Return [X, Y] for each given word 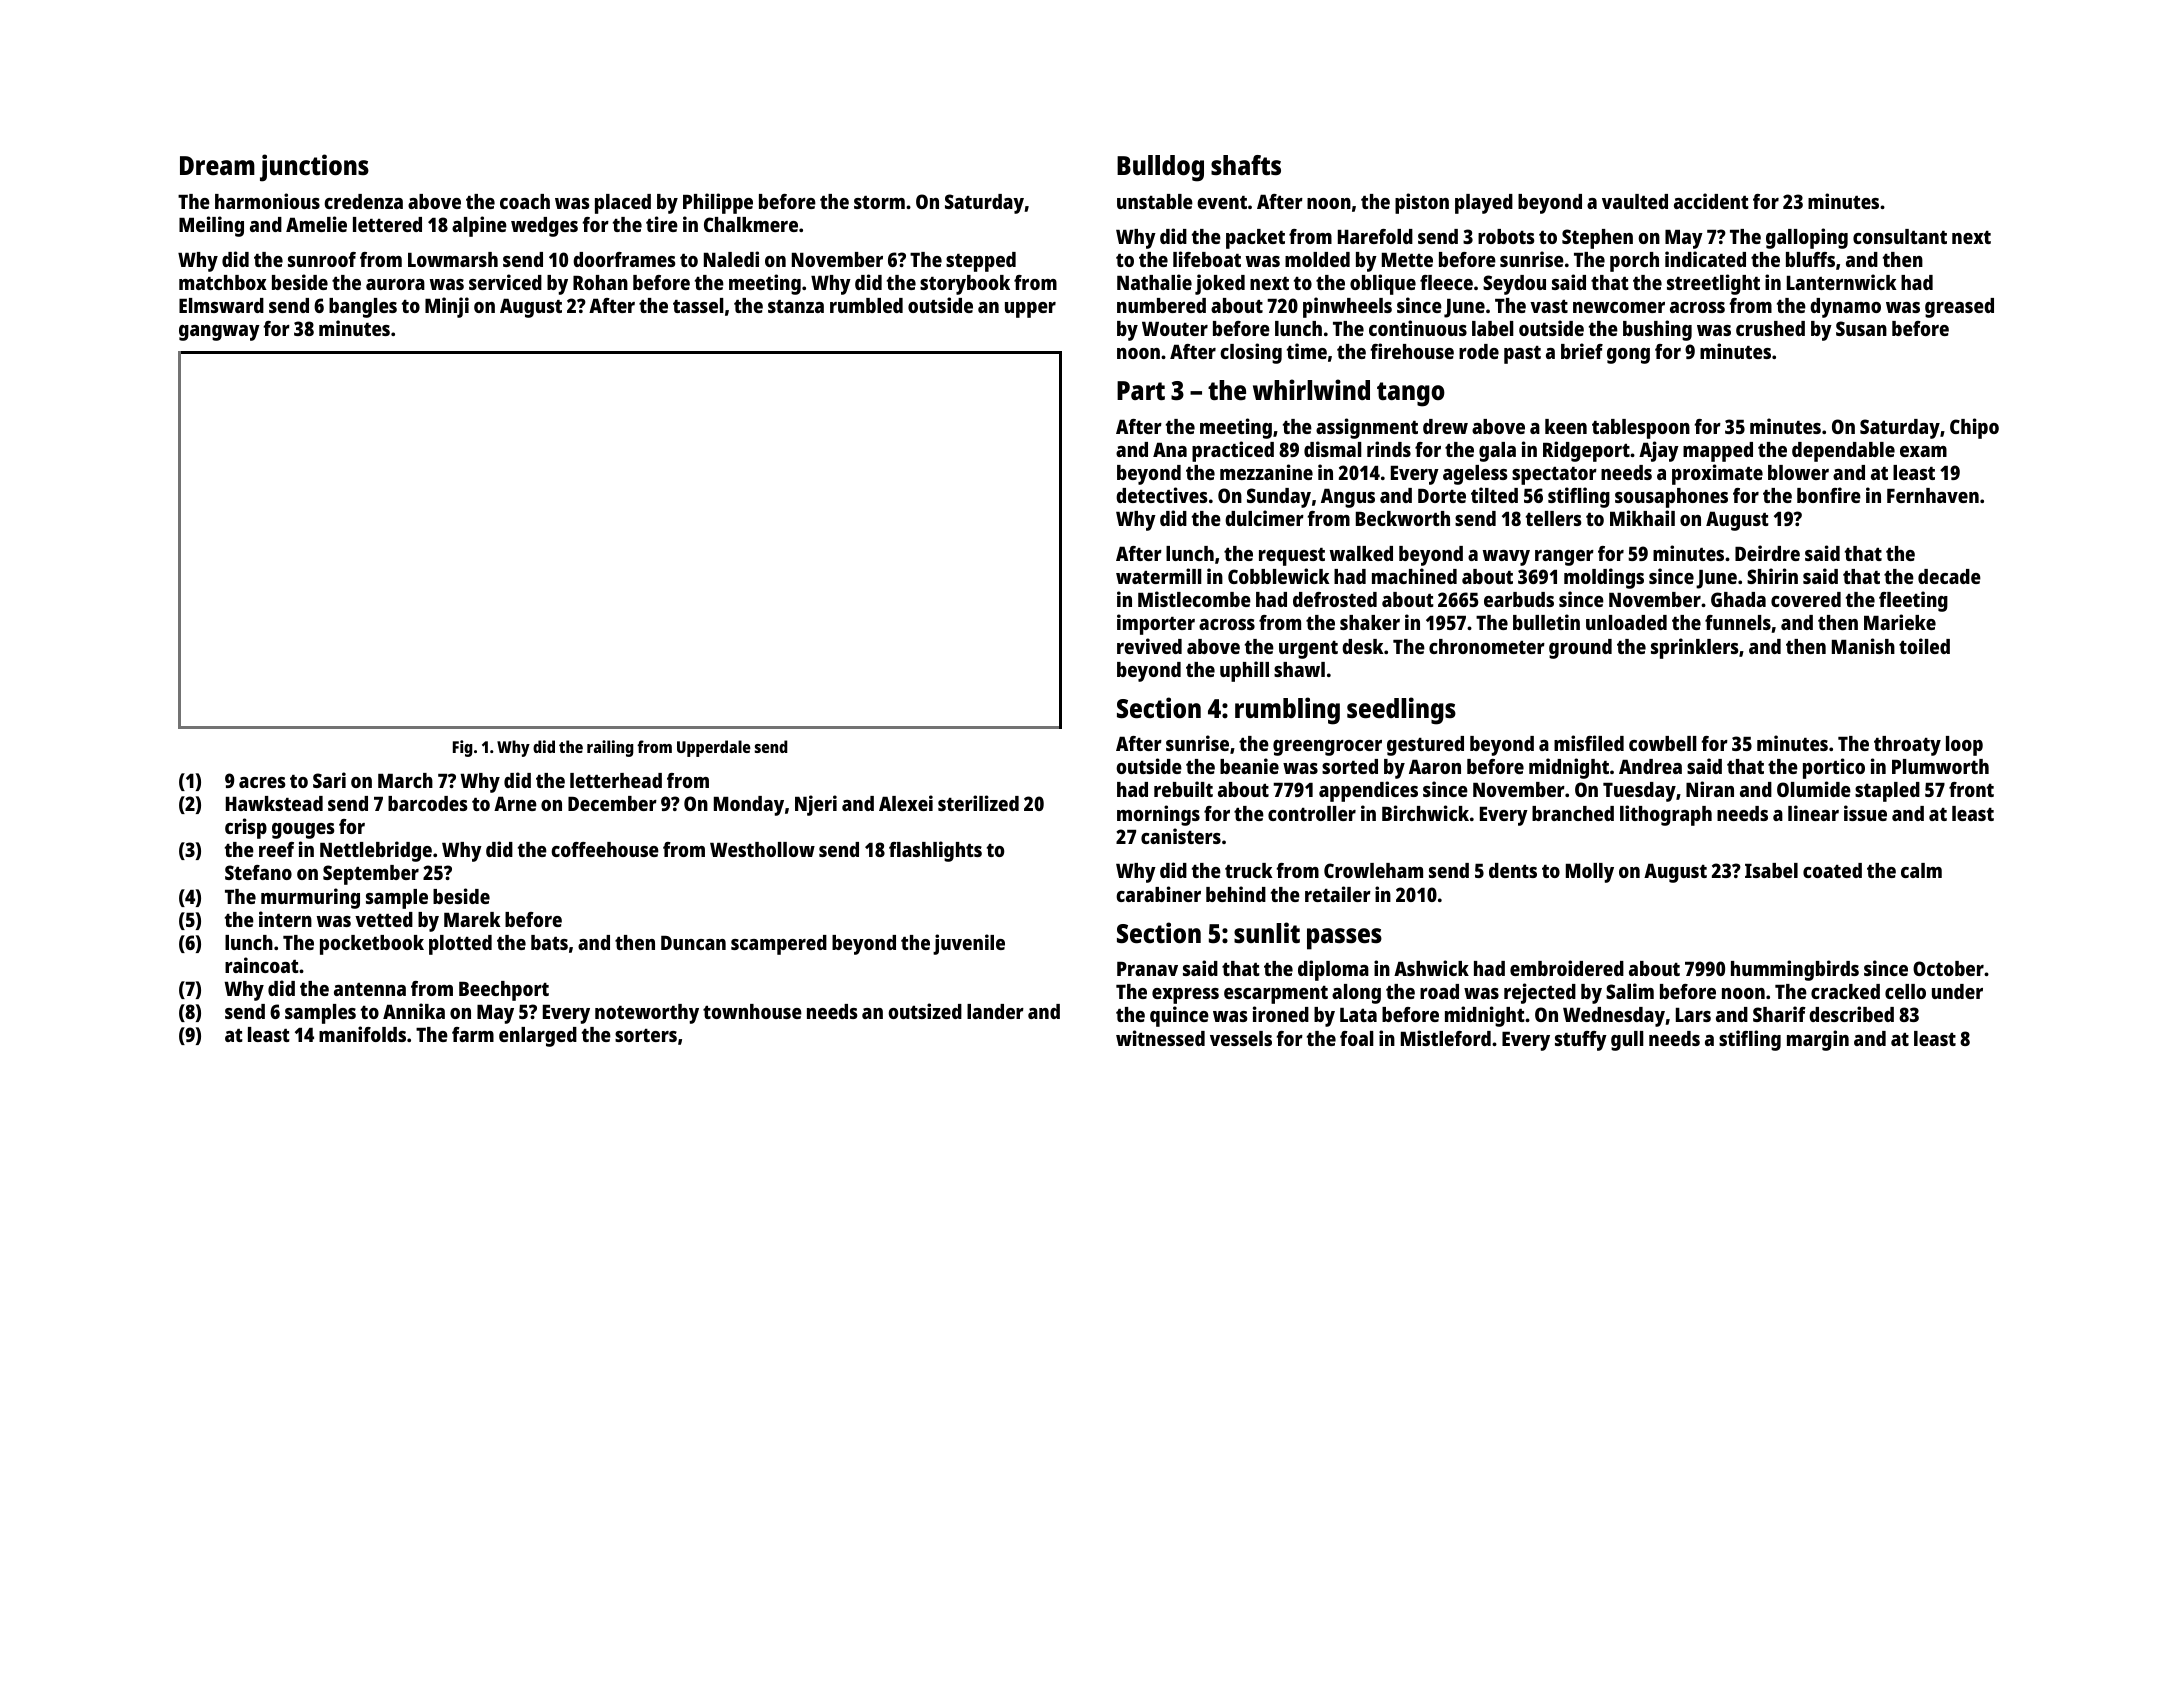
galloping [1807, 238]
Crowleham [1373, 870]
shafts [1246, 165]
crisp [246, 828]
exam [1923, 451]
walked [1361, 553]
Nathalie [1154, 282]
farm [473, 1034]
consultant [1900, 236]
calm [1921, 870]
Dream [217, 165]
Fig [463, 748]
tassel [698, 305]
